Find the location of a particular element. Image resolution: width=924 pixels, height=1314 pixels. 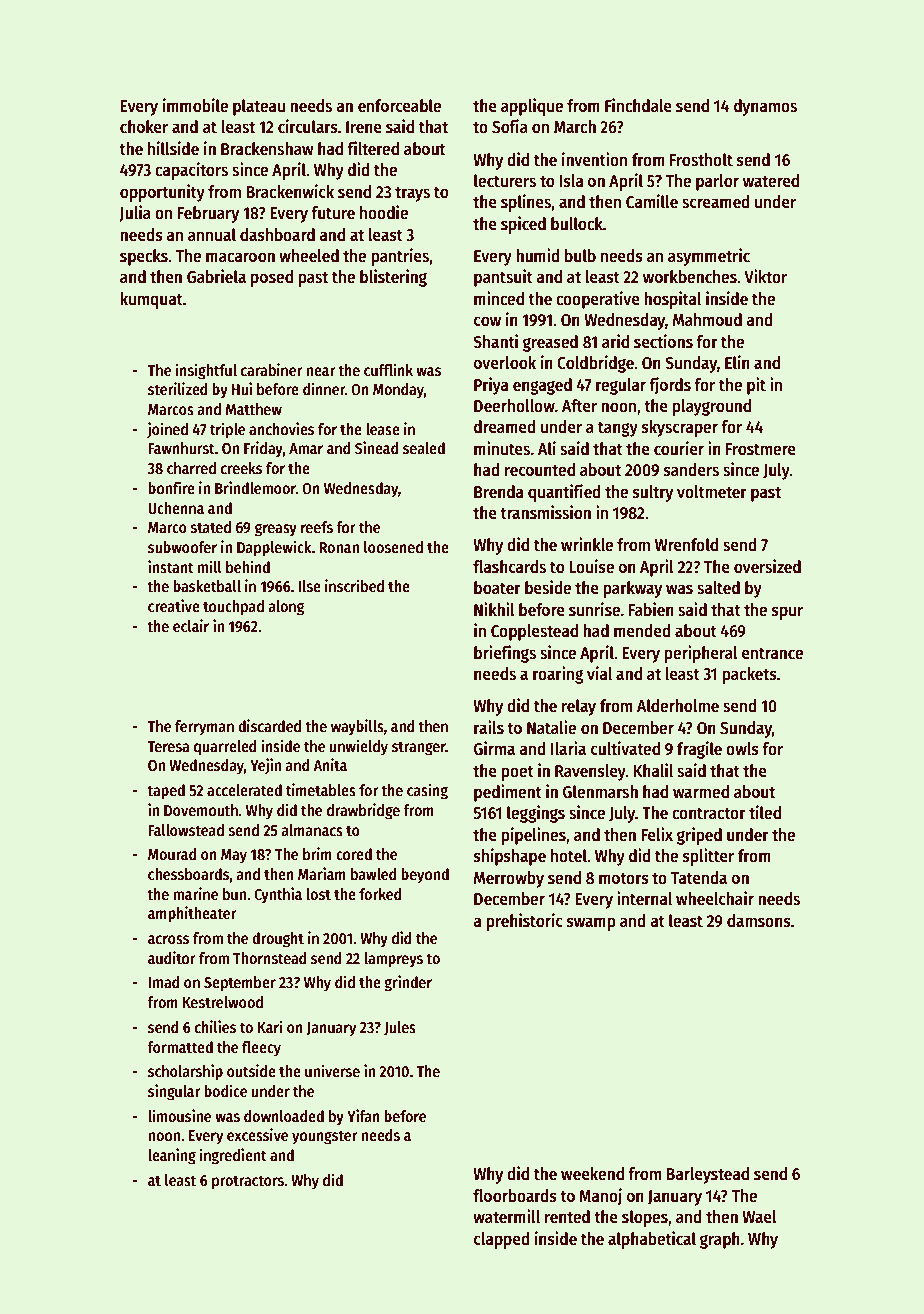

prehistoric is located at coordinates (524, 922).
